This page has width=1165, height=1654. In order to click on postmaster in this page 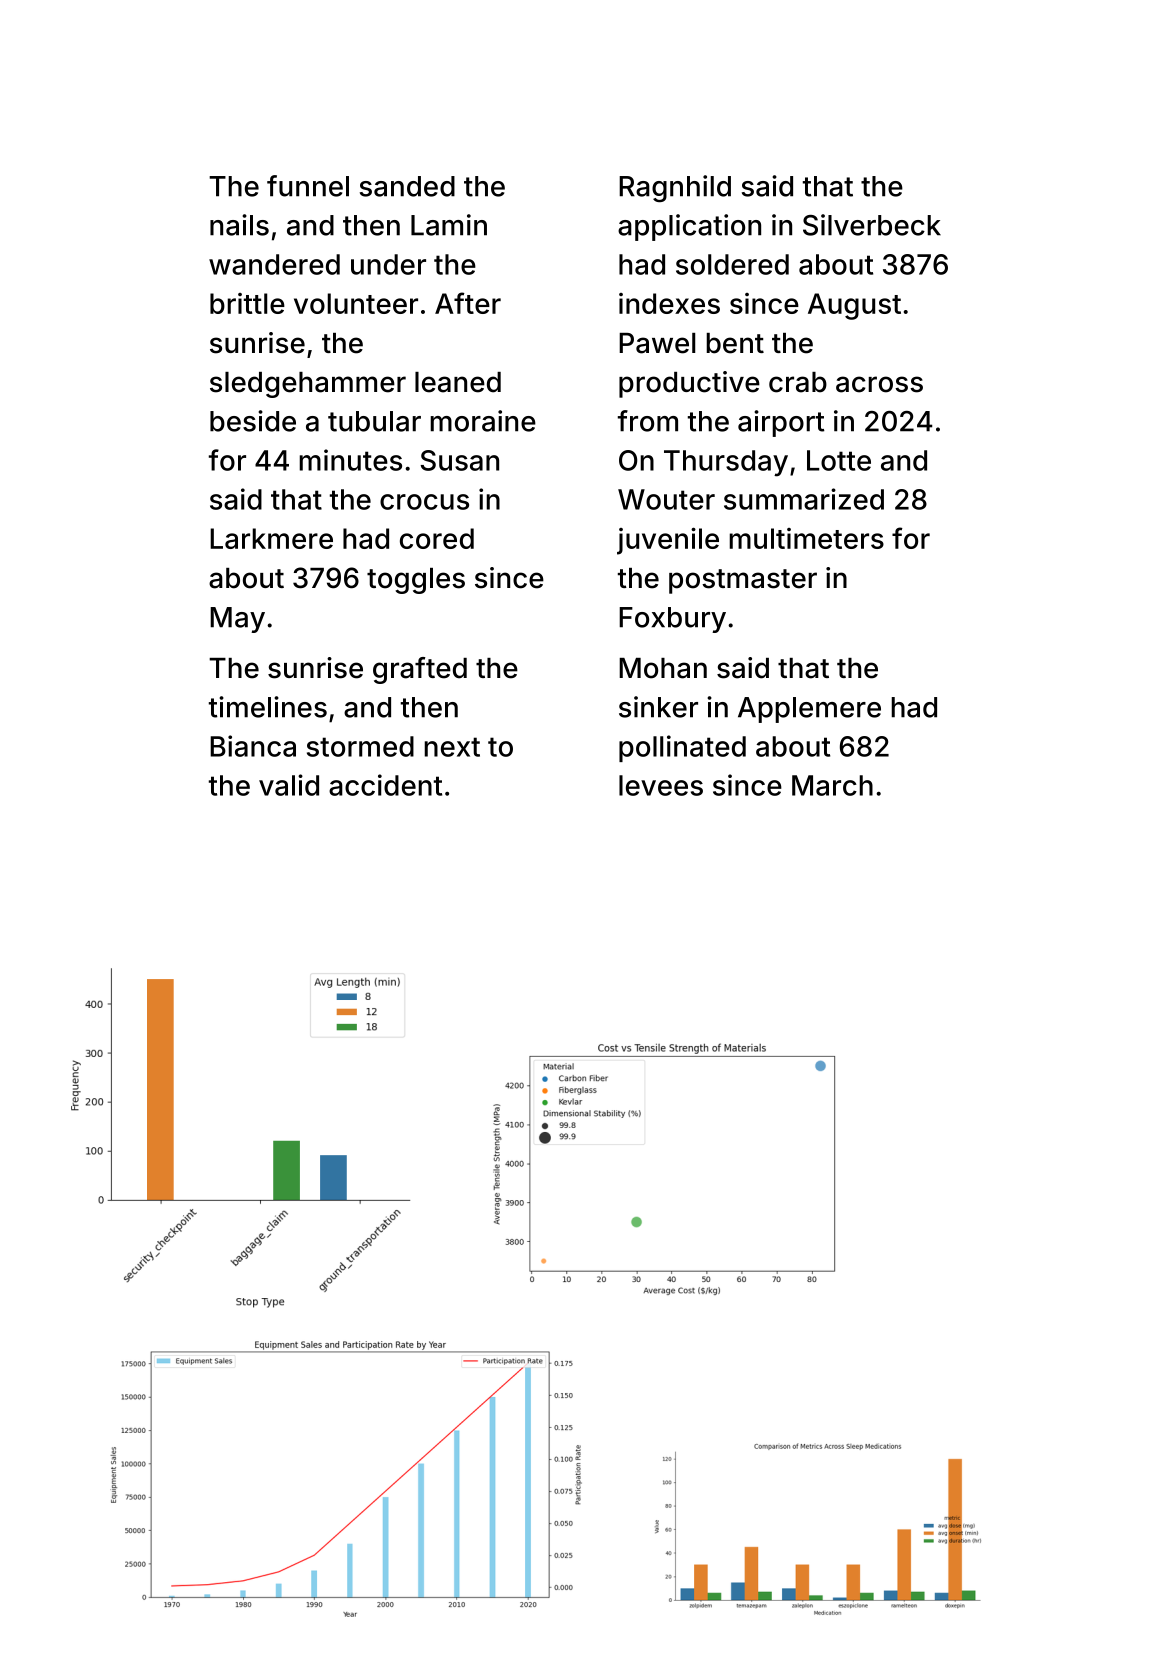, I will do `click(743, 581)`.
